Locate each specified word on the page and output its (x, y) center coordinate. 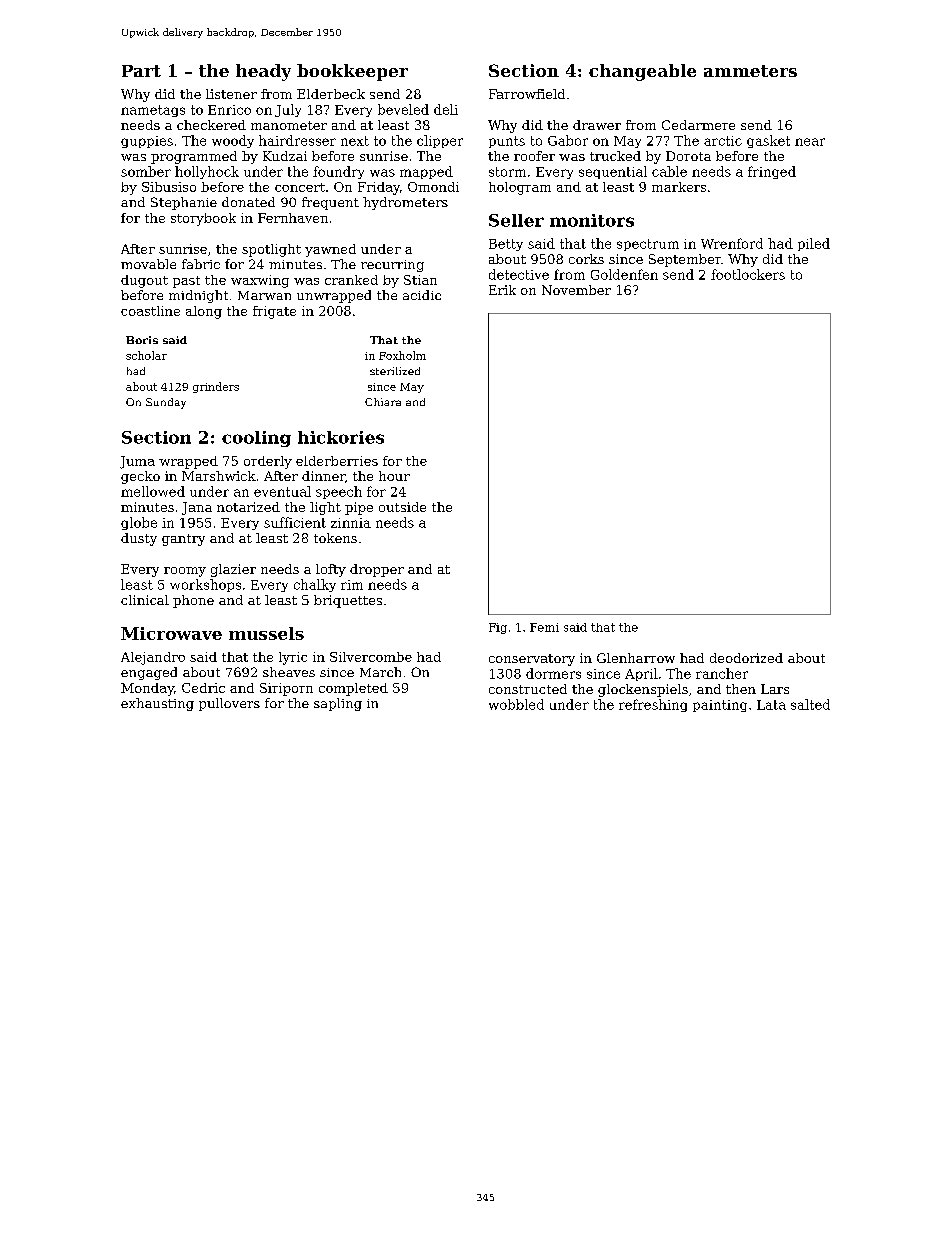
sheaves (289, 672)
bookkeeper (352, 72)
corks (586, 259)
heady (263, 72)
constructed (528, 689)
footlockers (748, 274)
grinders (216, 387)
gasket (768, 141)
